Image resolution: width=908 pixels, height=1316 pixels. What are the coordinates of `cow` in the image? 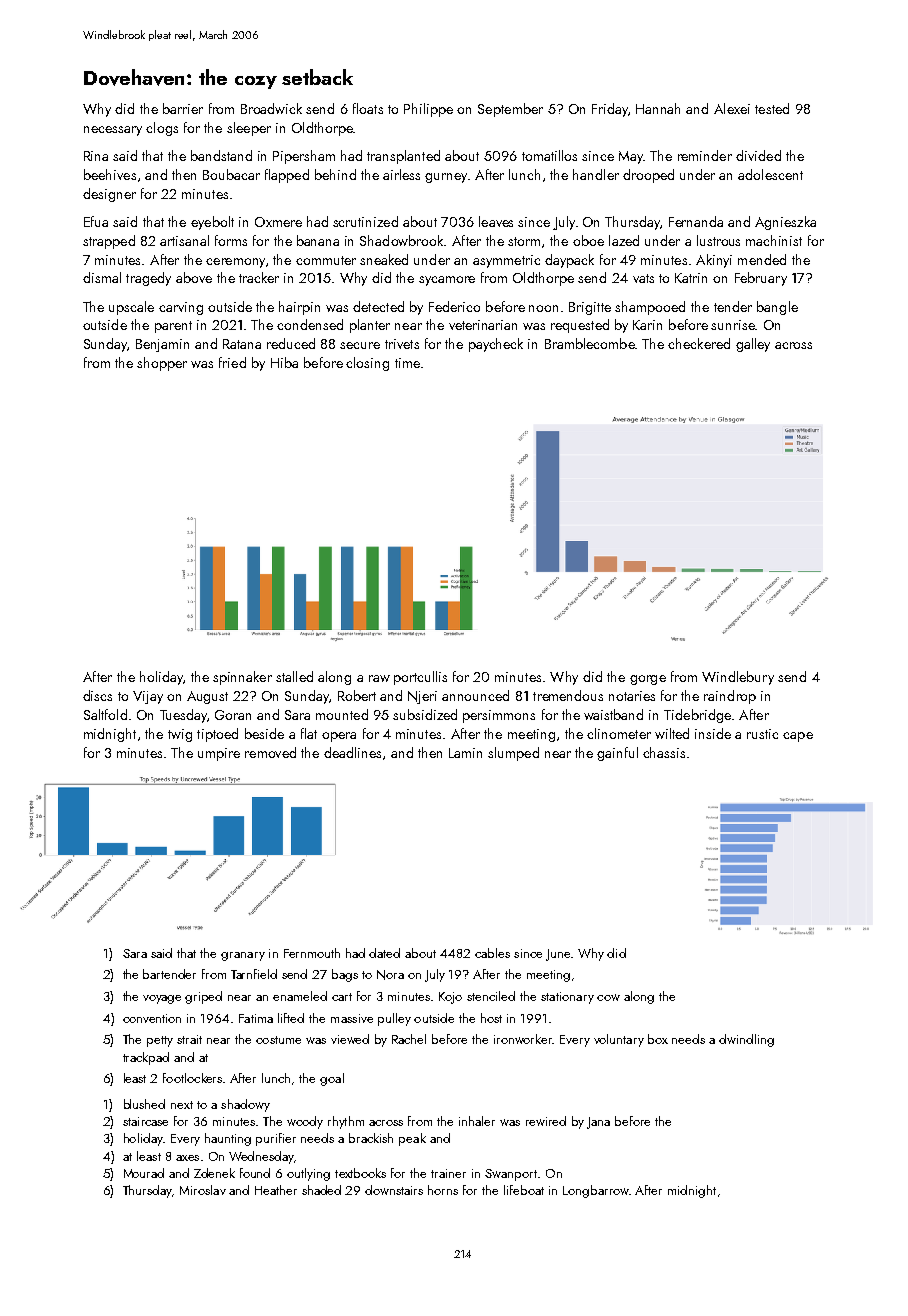 It's located at (608, 997).
